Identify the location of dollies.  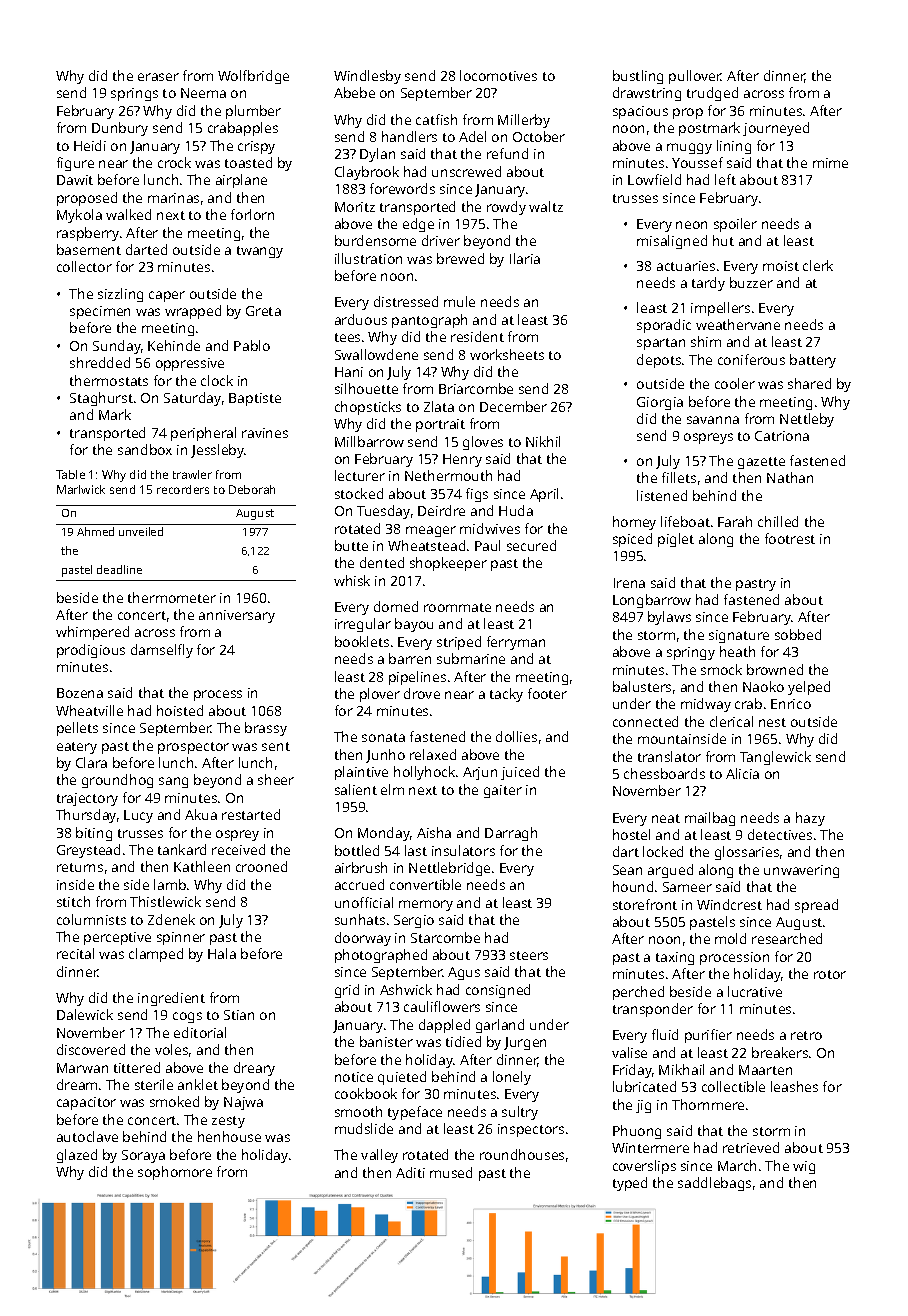
(516, 736).
